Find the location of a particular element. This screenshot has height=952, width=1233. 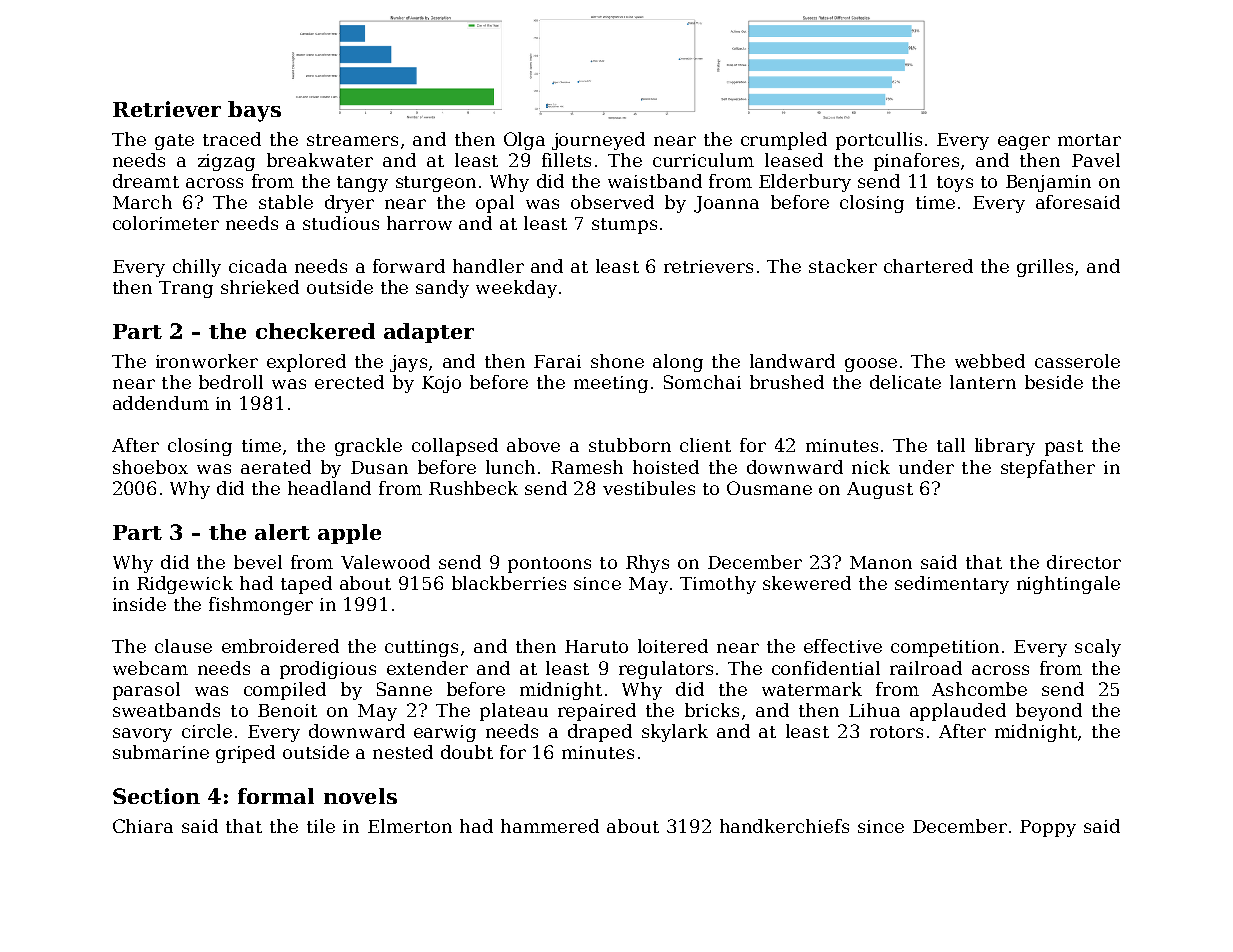

submarine is located at coordinates (161, 752).
